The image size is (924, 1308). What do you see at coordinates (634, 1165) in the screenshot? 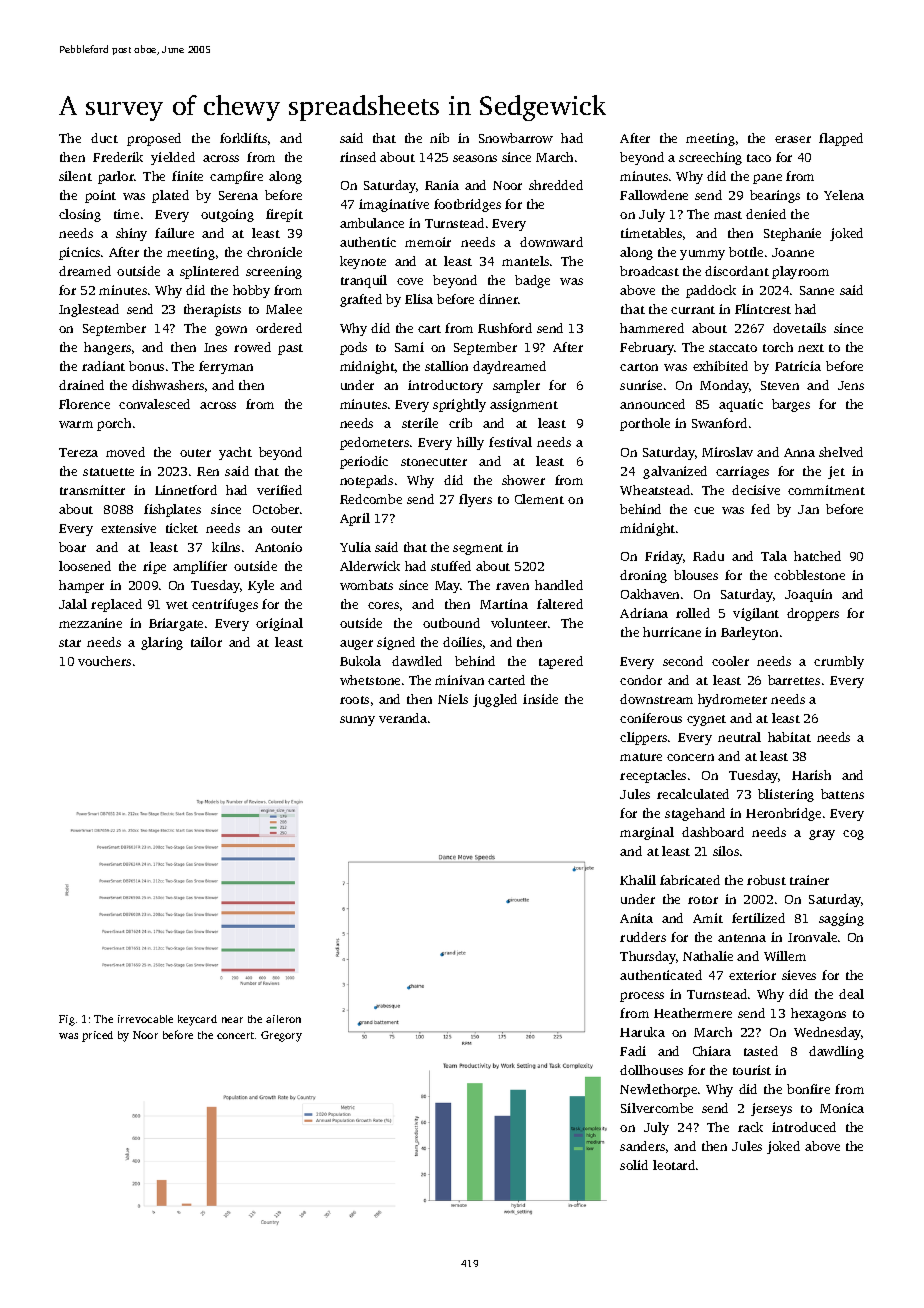
I see `solid` at bounding box center [634, 1165].
